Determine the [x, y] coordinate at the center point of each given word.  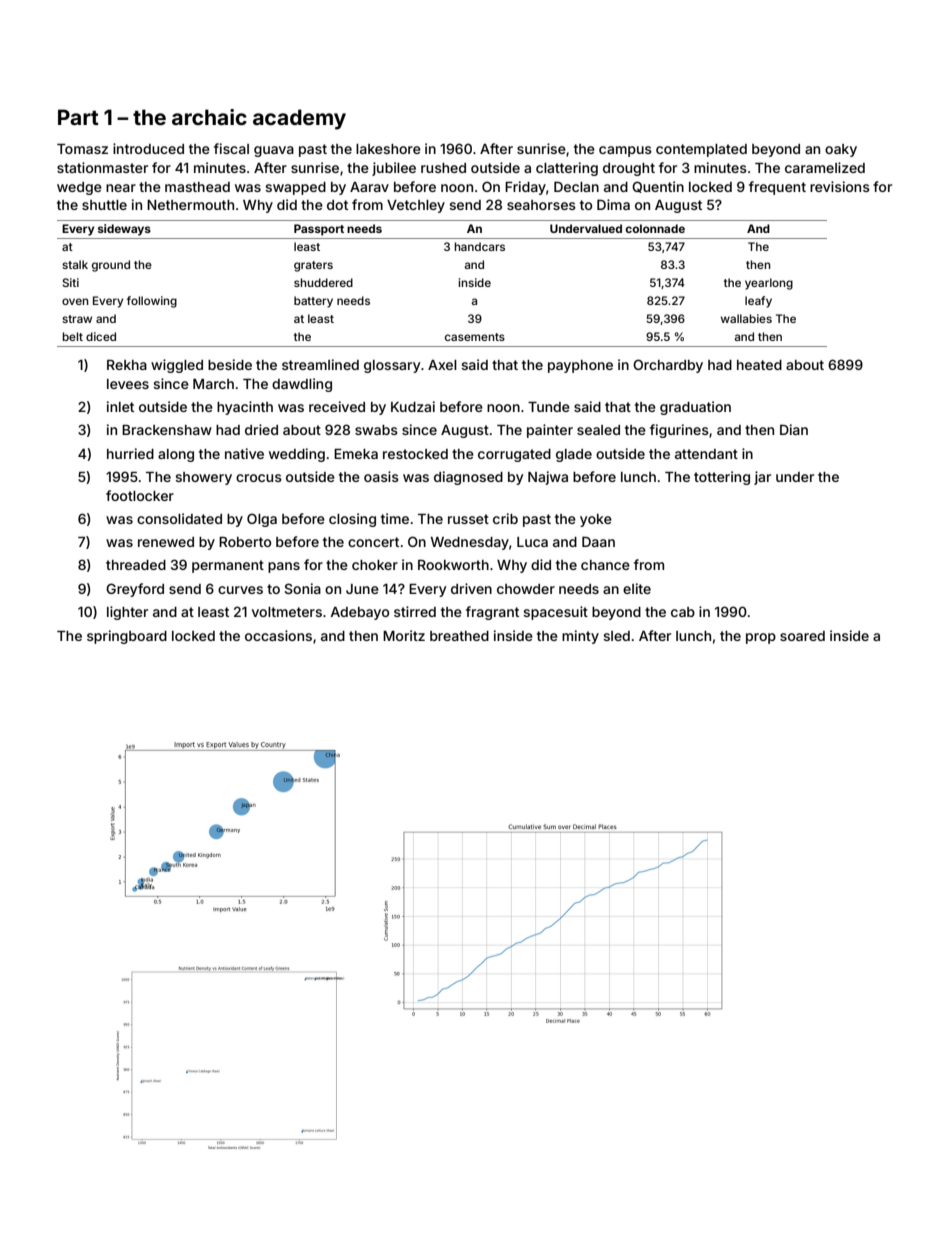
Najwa [548, 478]
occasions [278, 635]
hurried [130, 453]
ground [111, 266]
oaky [841, 150]
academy [299, 119]
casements [475, 337]
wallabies [746, 318]
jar [762, 478]
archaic [209, 117]
